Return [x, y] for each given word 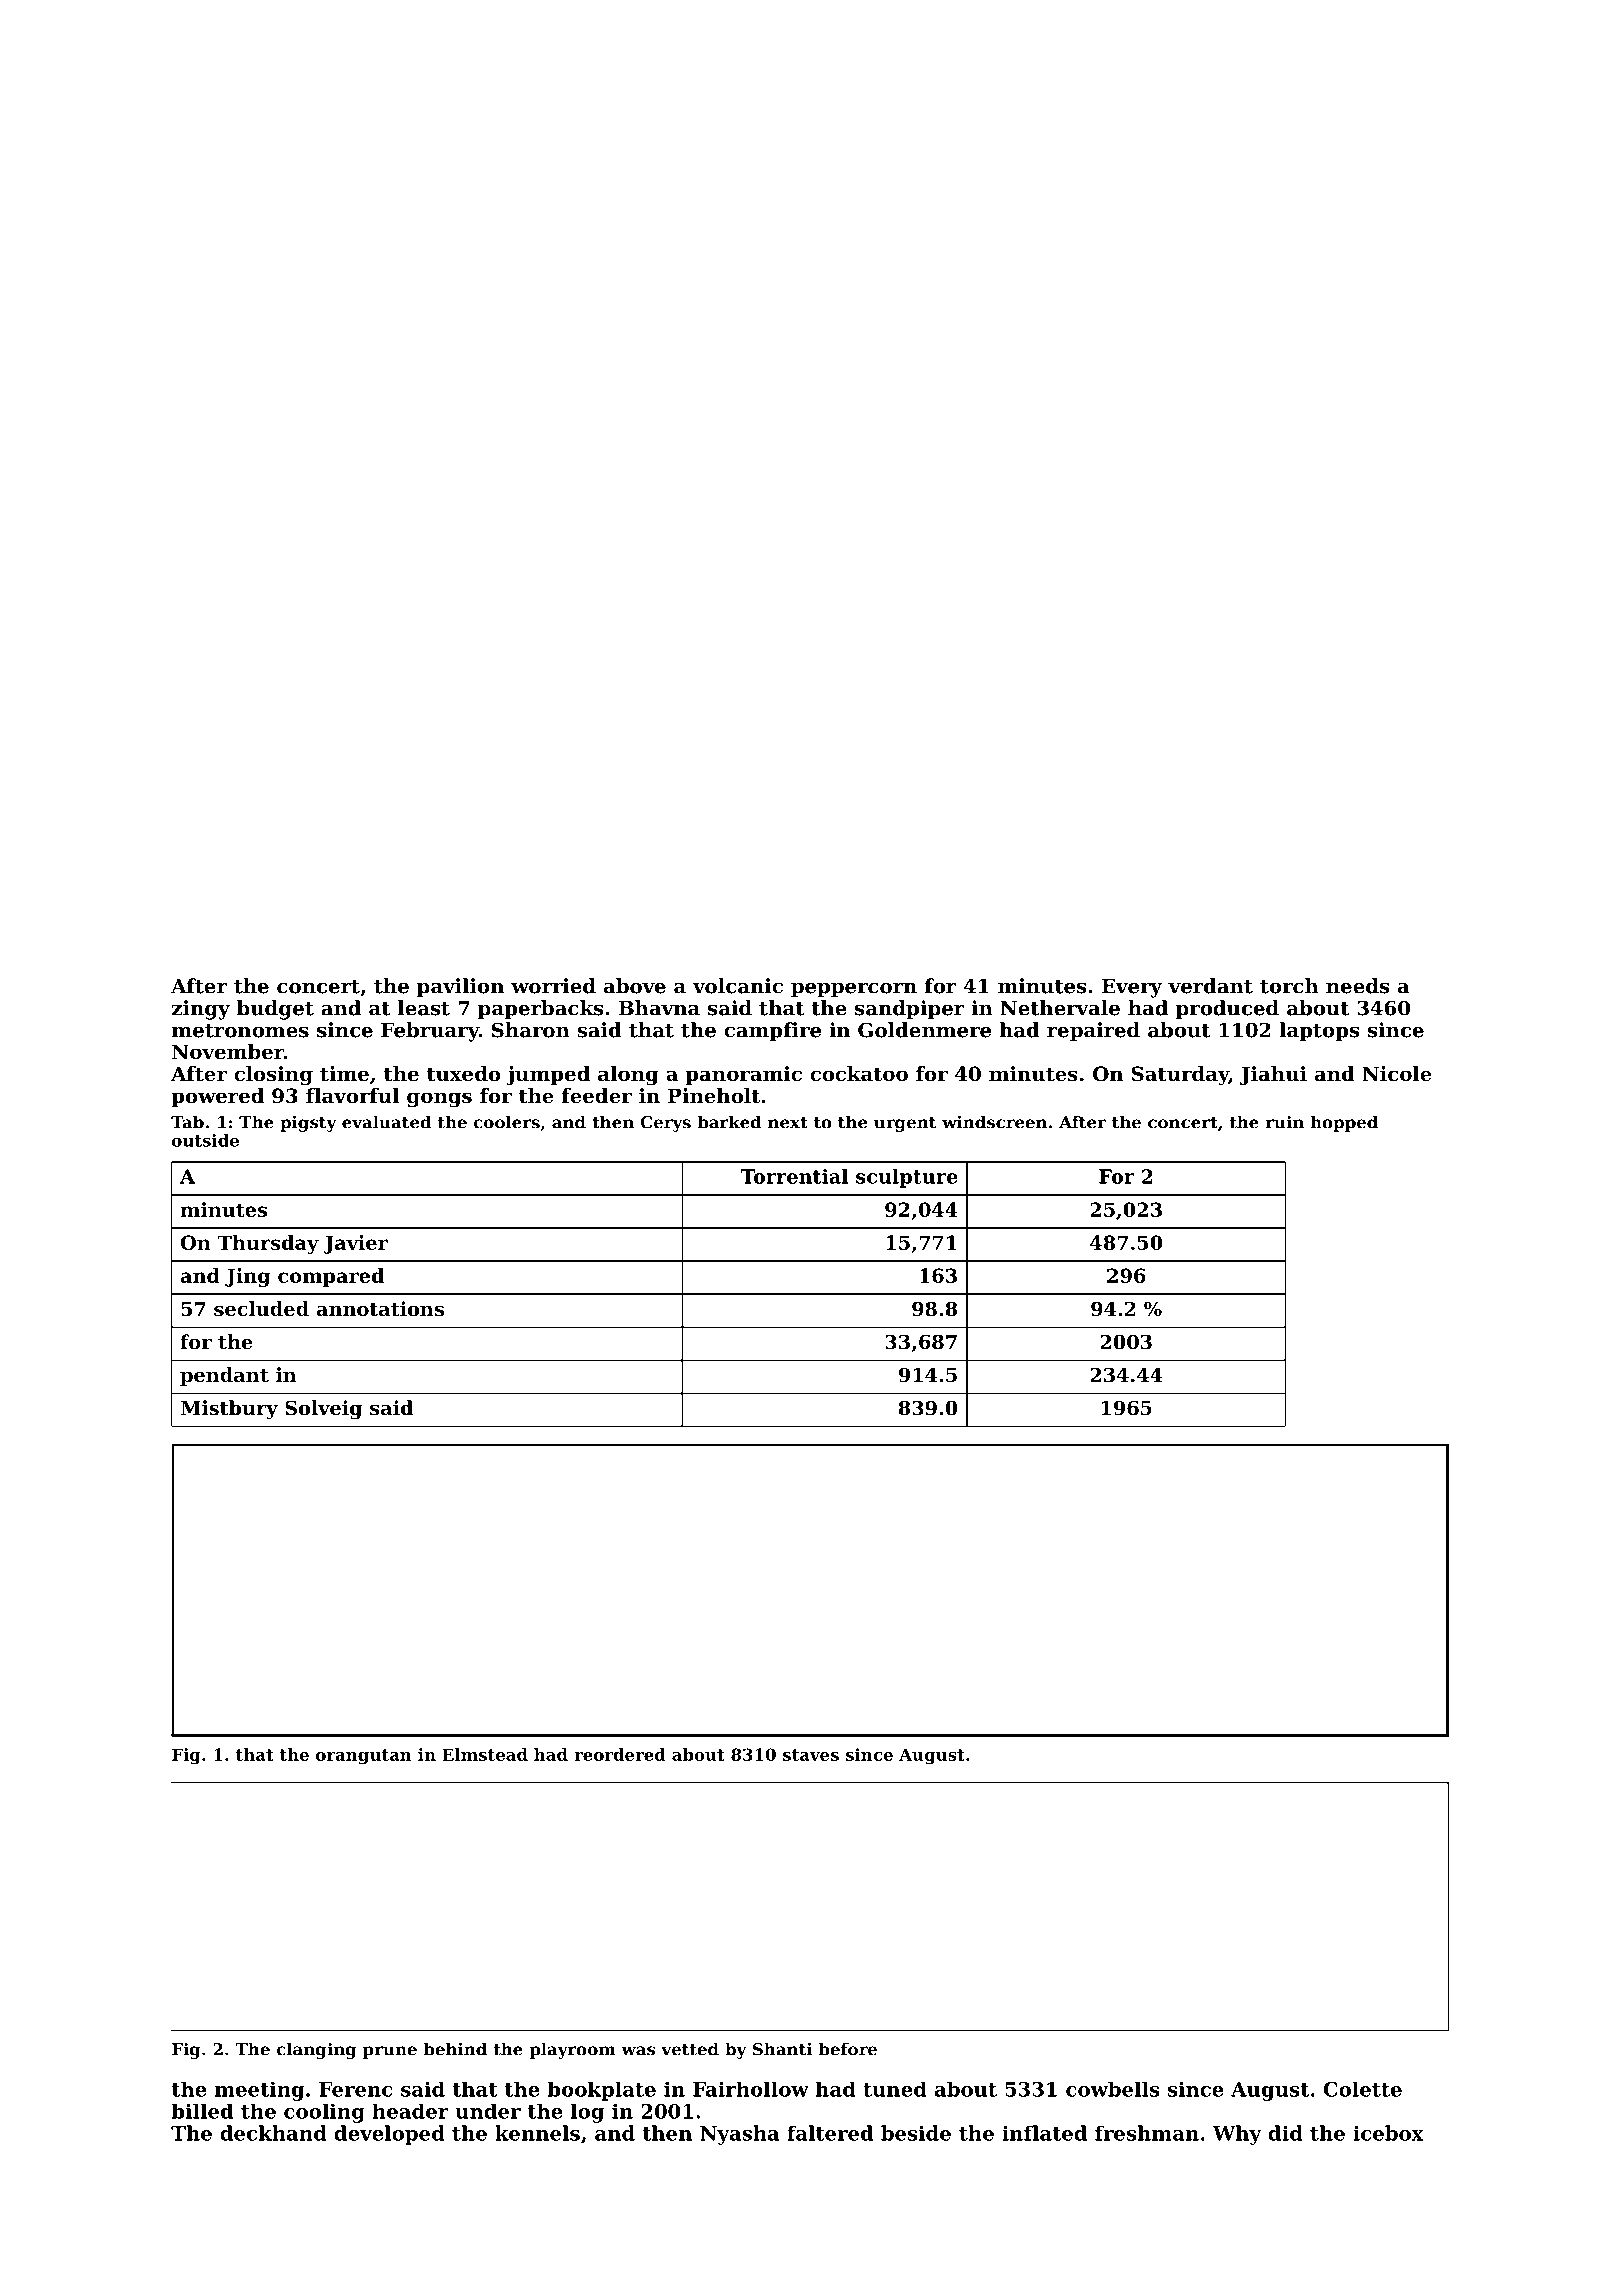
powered [217, 1097]
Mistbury [229, 1410]
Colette [1363, 2089]
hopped [1344, 1123]
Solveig [323, 1410]
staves [811, 1755]
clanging [317, 2050]
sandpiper [910, 1010]
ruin [1285, 1122]
